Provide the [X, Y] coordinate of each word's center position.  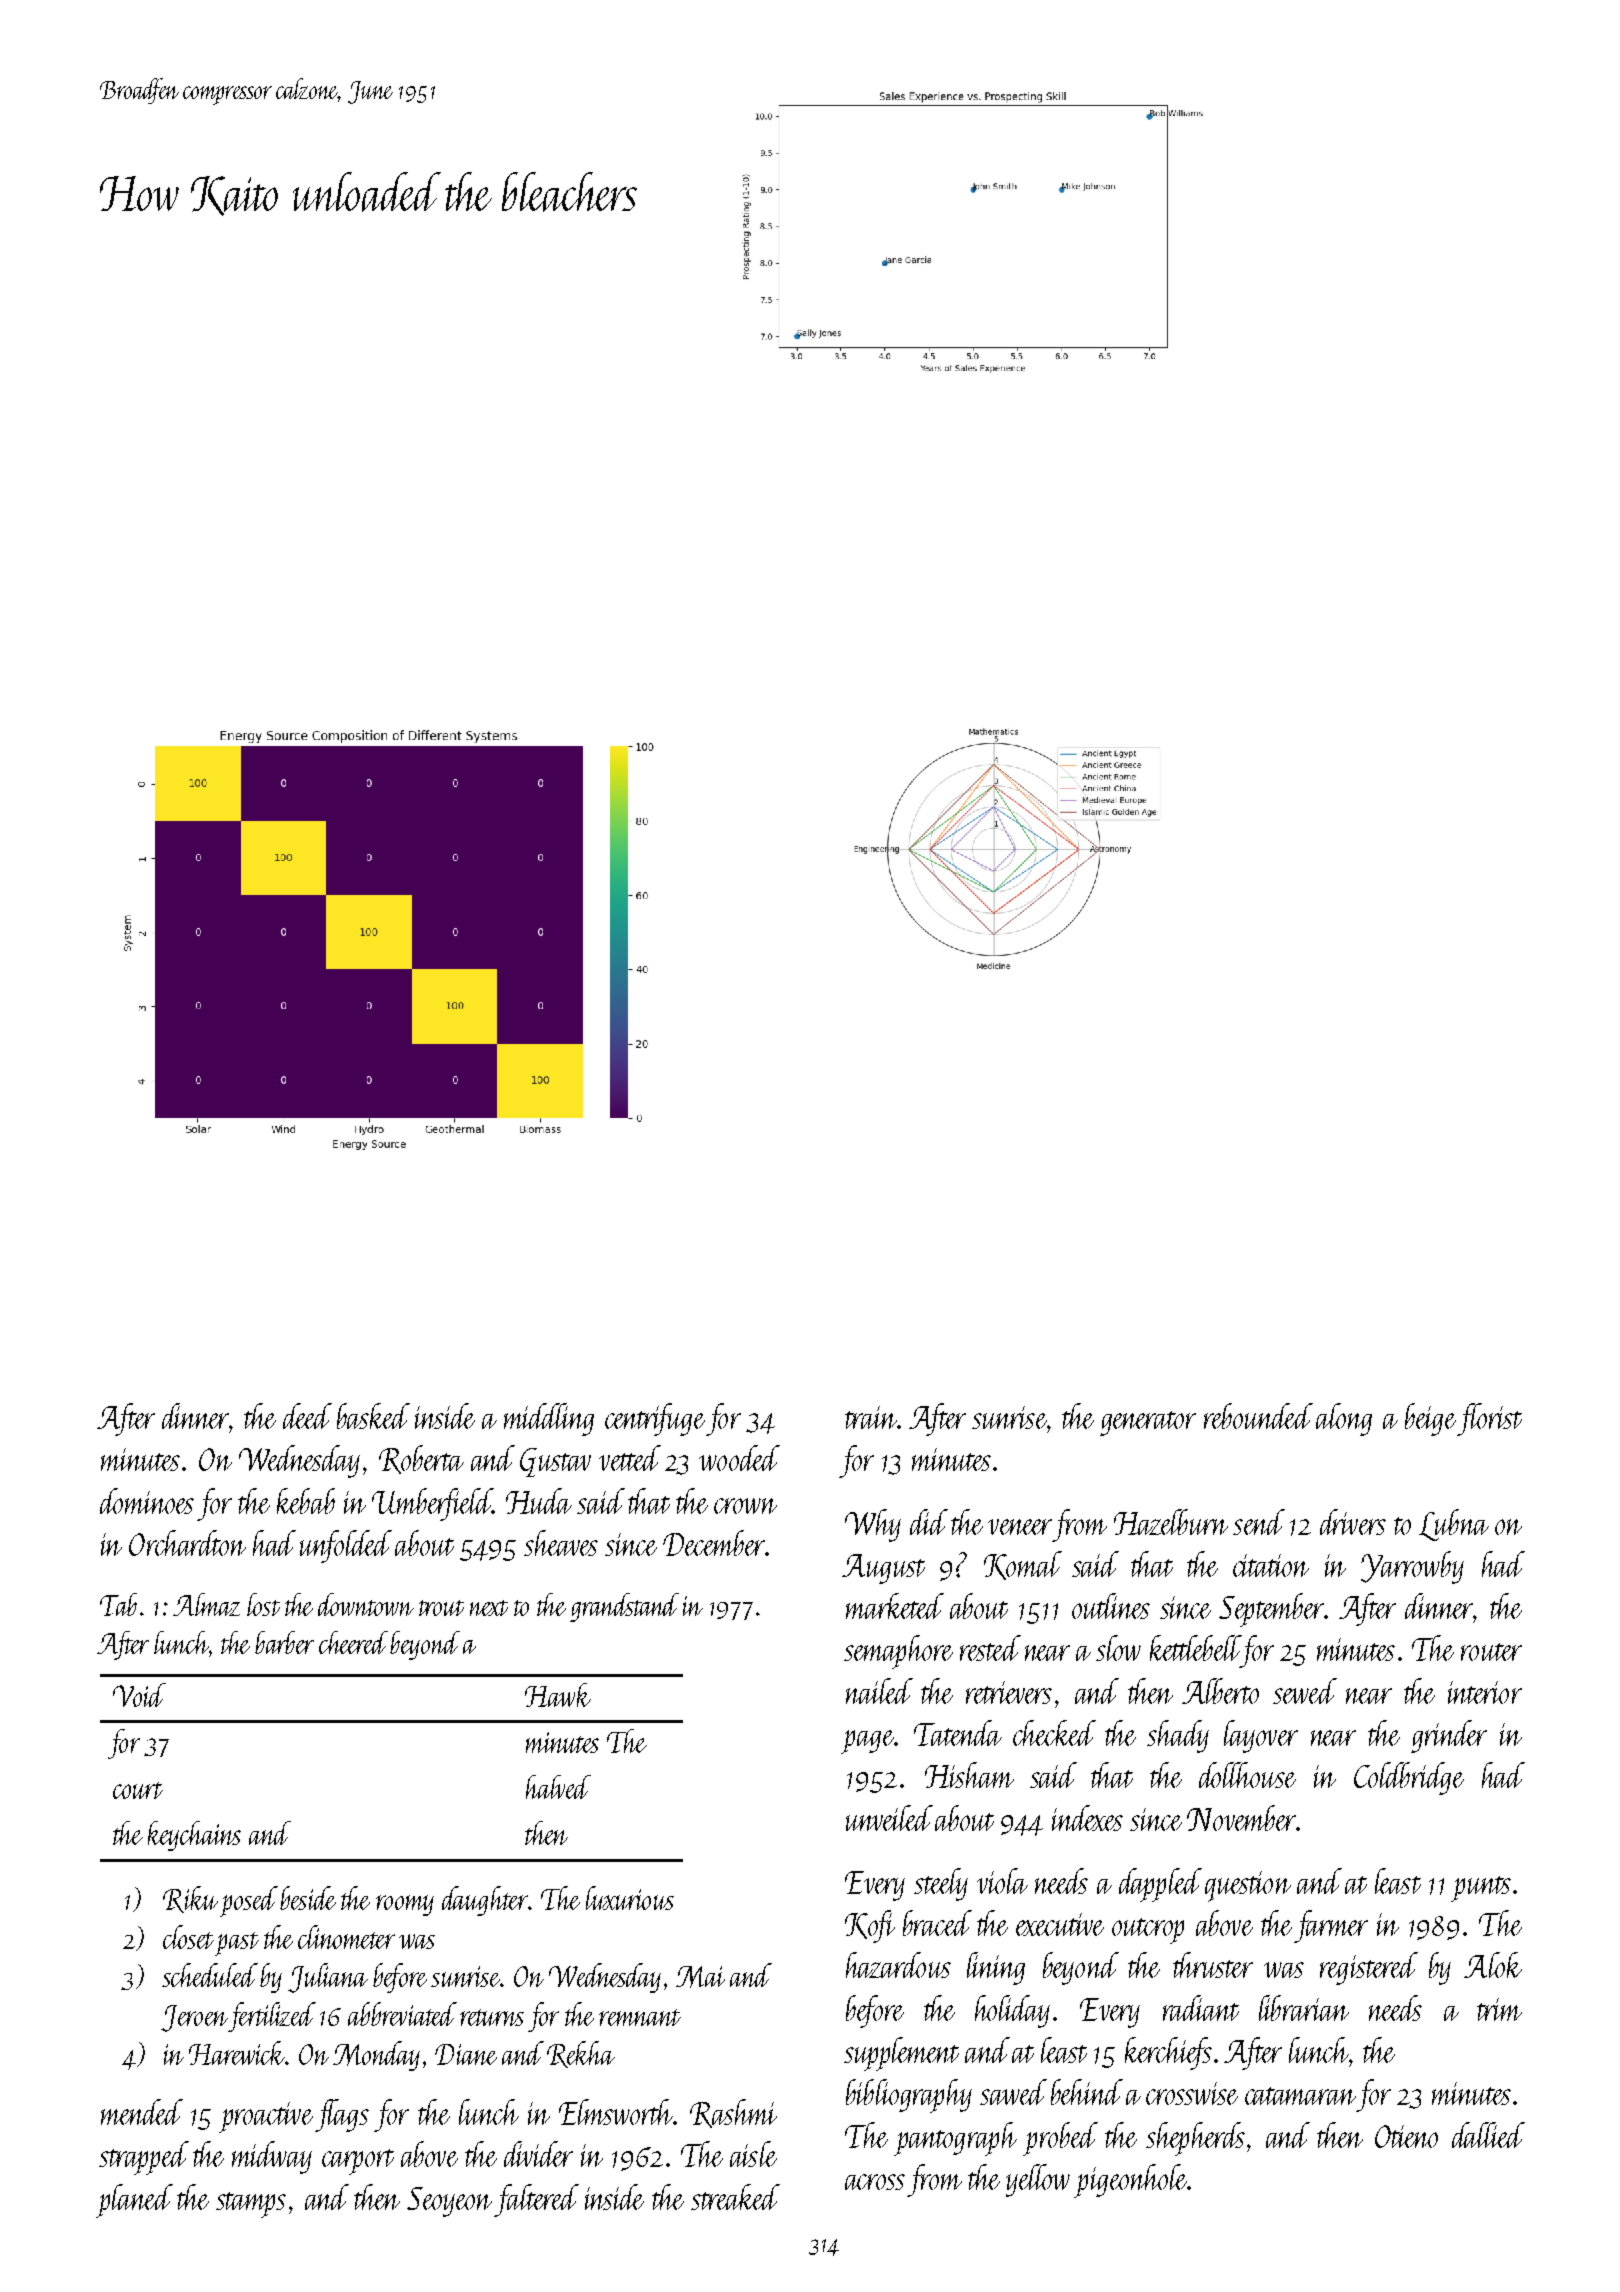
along [1344, 1419]
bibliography [909, 2096]
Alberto [1220, 1691]
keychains [194, 1836]
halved [558, 1787]
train [871, 1417]
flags [342, 2115]
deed [307, 1416]
